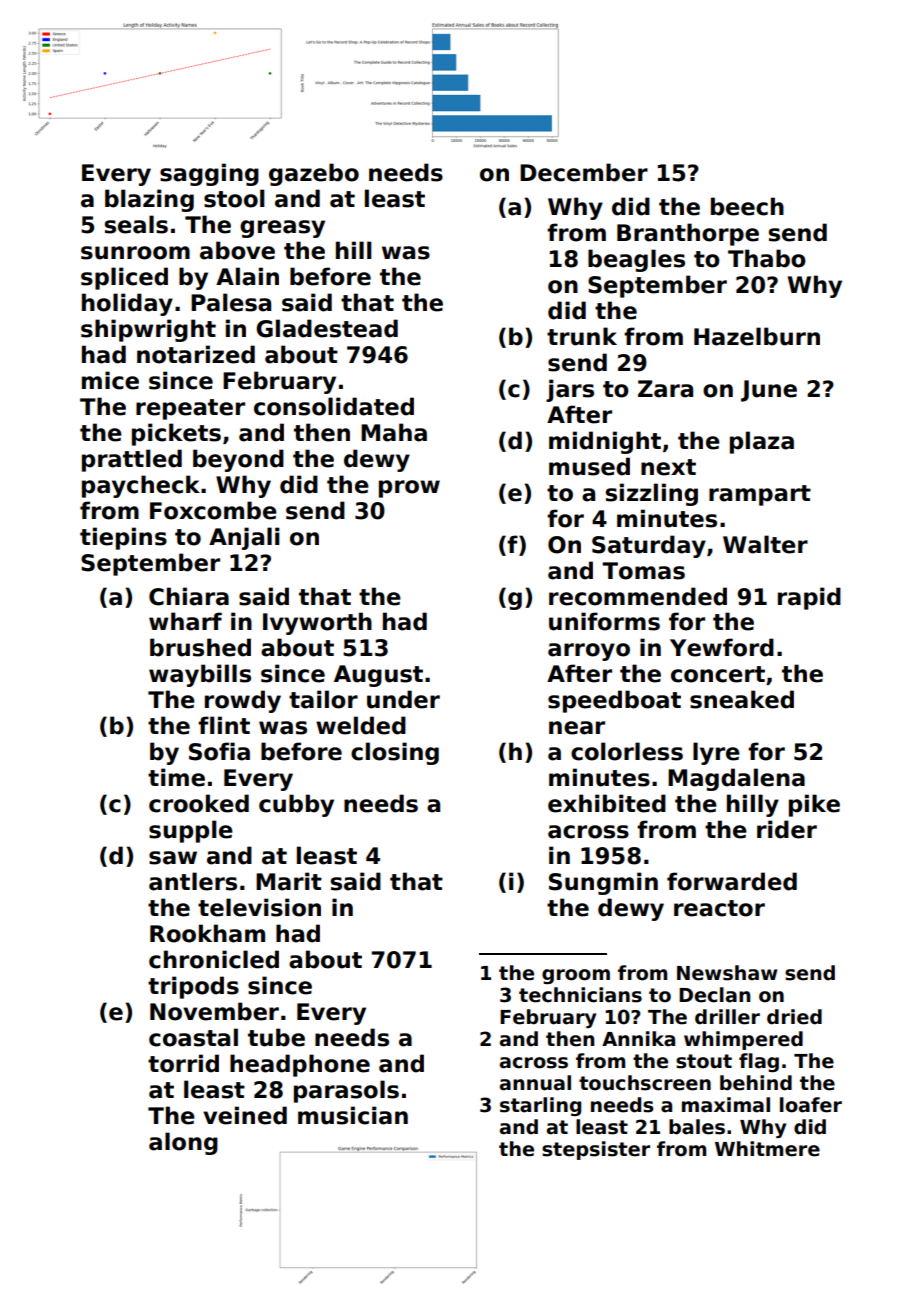 This image has width=924, height=1311. What do you see at coordinates (200, 675) in the image?
I see `waybills` at bounding box center [200, 675].
